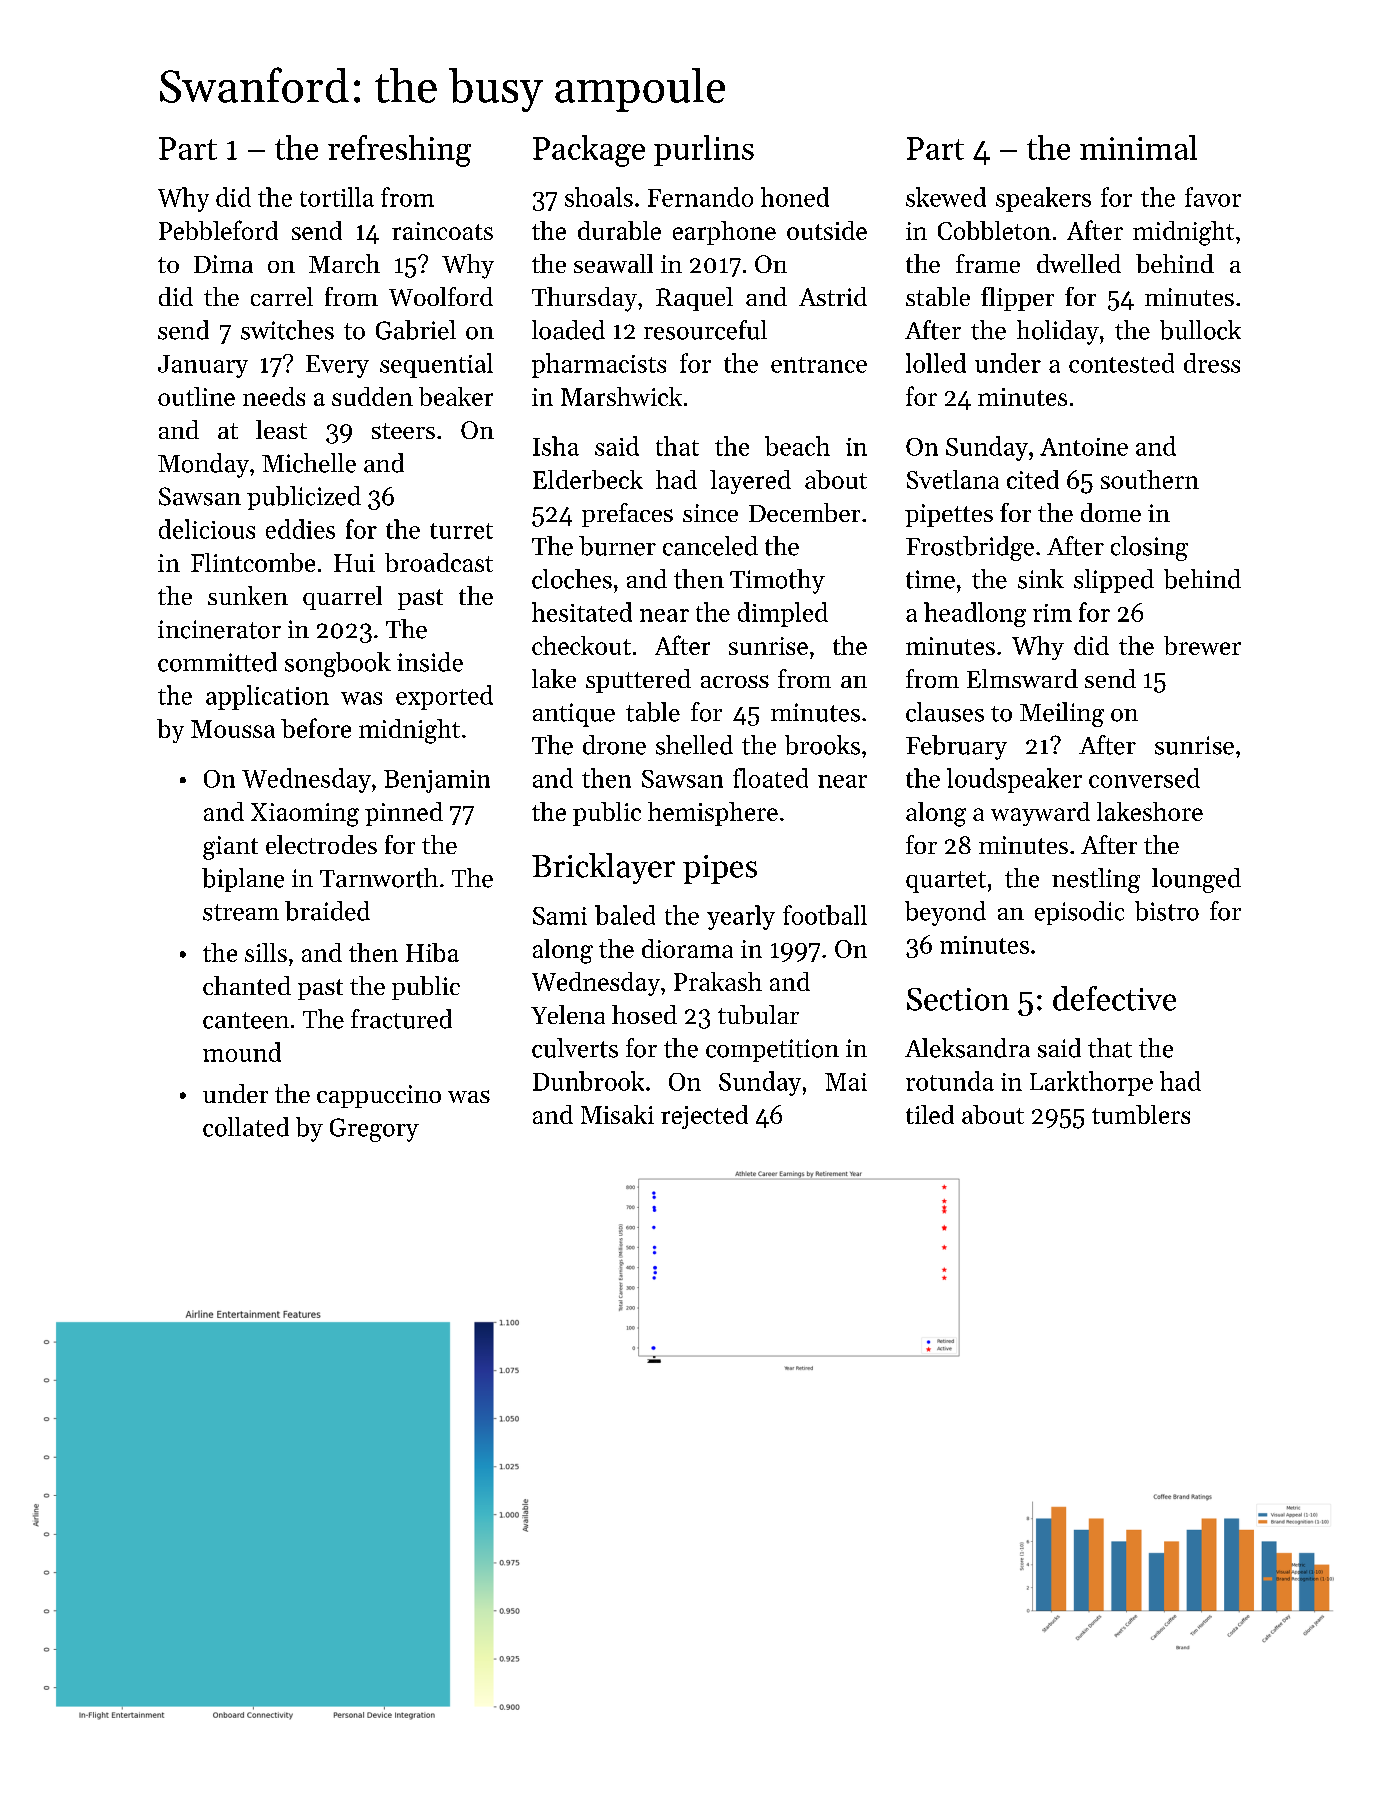 This page has height=1811, width=1399. What do you see at coordinates (372, 396) in the page?
I see `sudden` at bounding box center [372, 396].
